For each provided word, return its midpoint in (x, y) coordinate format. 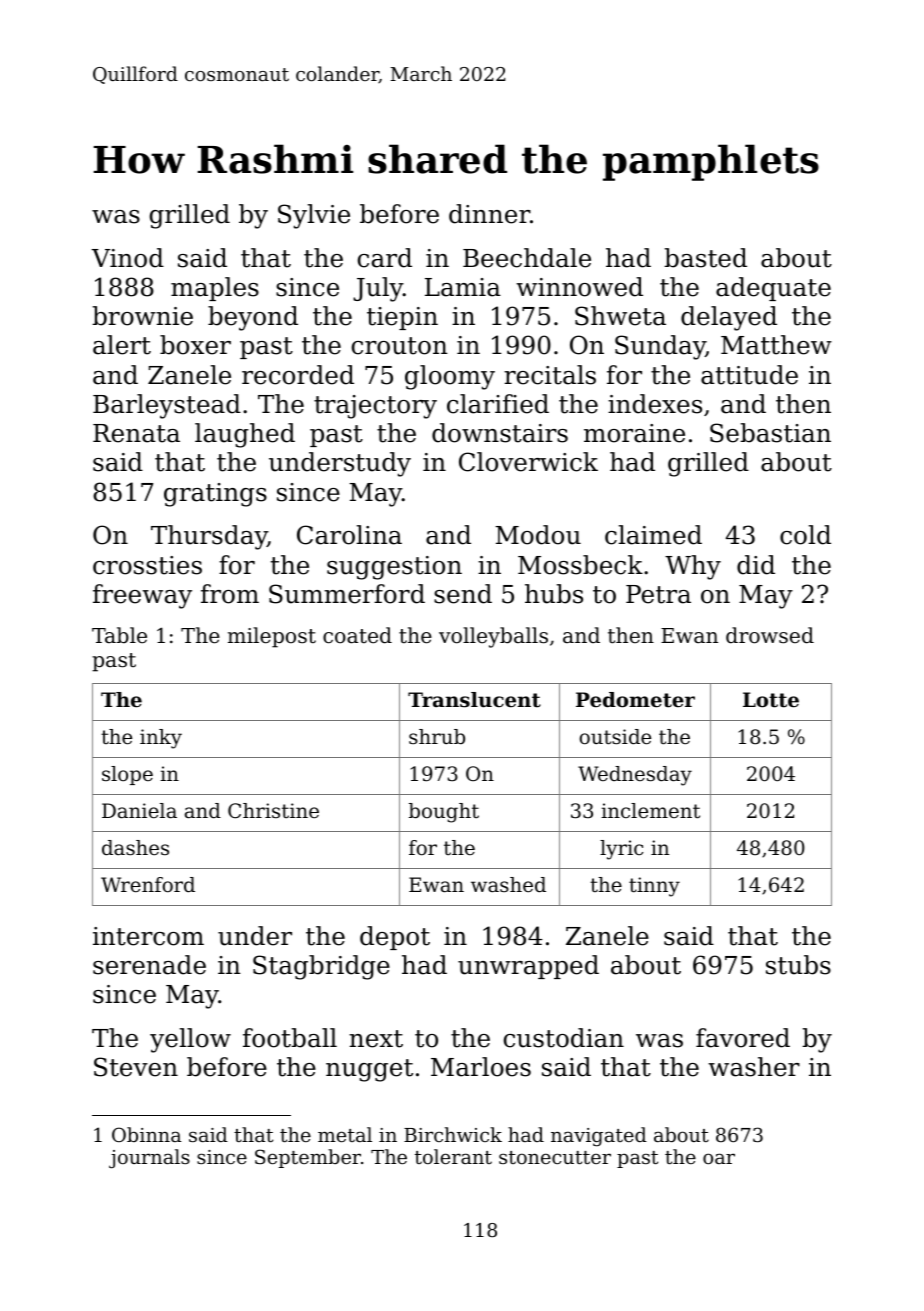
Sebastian (770, 433)
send (463, 594)
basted (705, 258)
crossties (147, 565)
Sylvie (314, 216)
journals (149, 1159)
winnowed (579, 287)
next (376, 1039)
